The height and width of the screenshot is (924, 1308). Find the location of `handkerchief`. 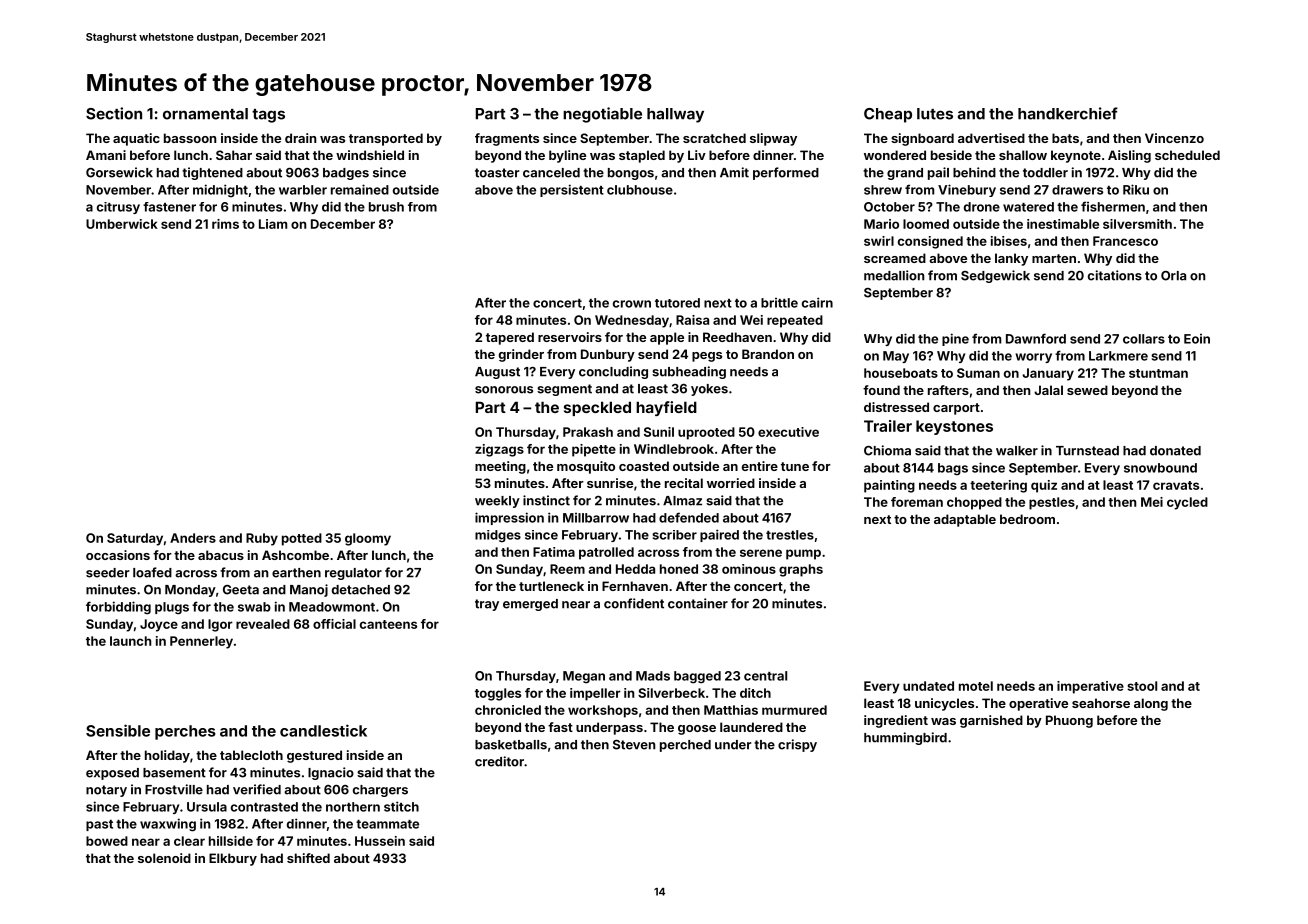

handkerchief is located at coordinates (1068, 113).
